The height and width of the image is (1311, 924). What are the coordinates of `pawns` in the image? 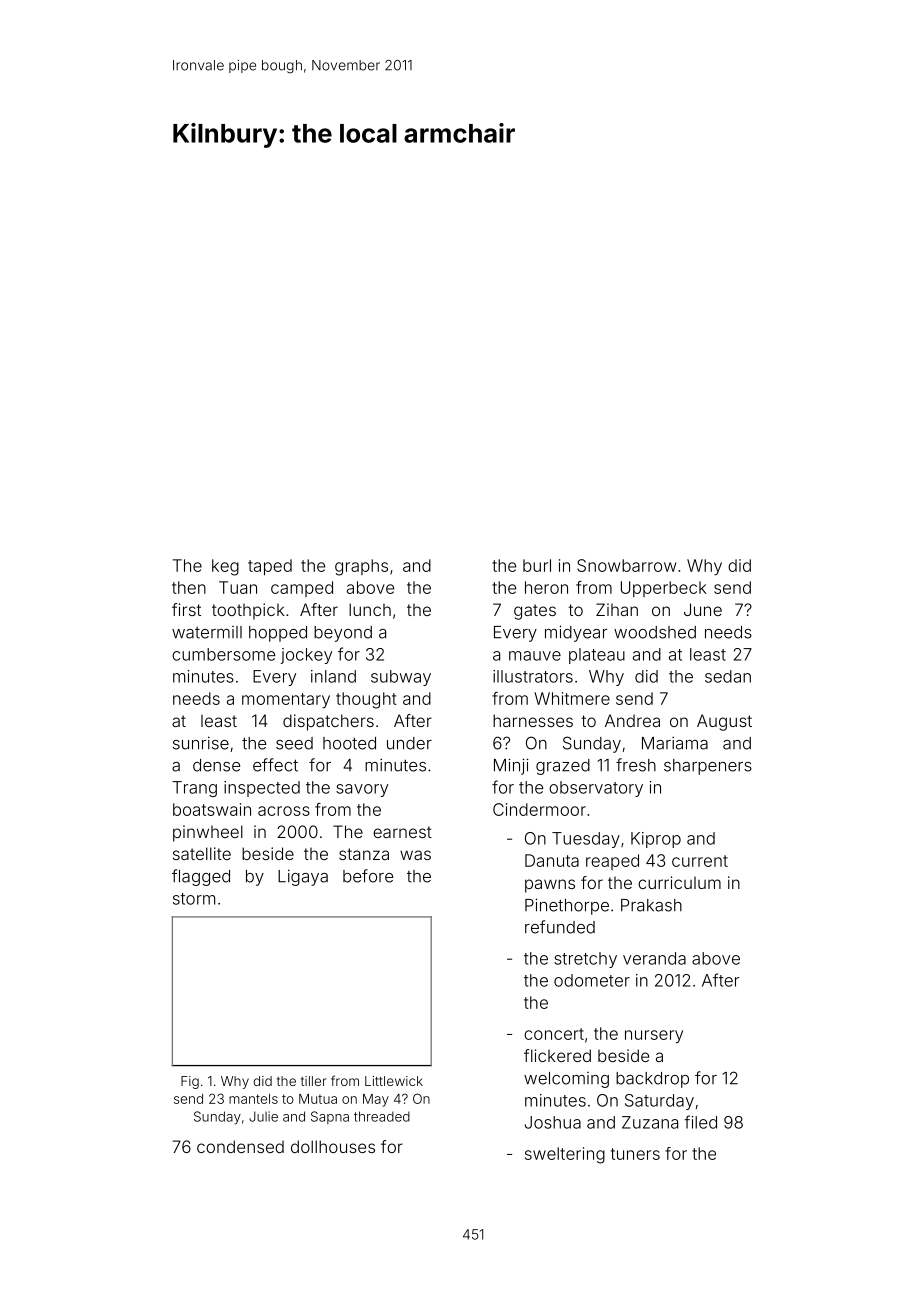 It's located at (550, 886).
